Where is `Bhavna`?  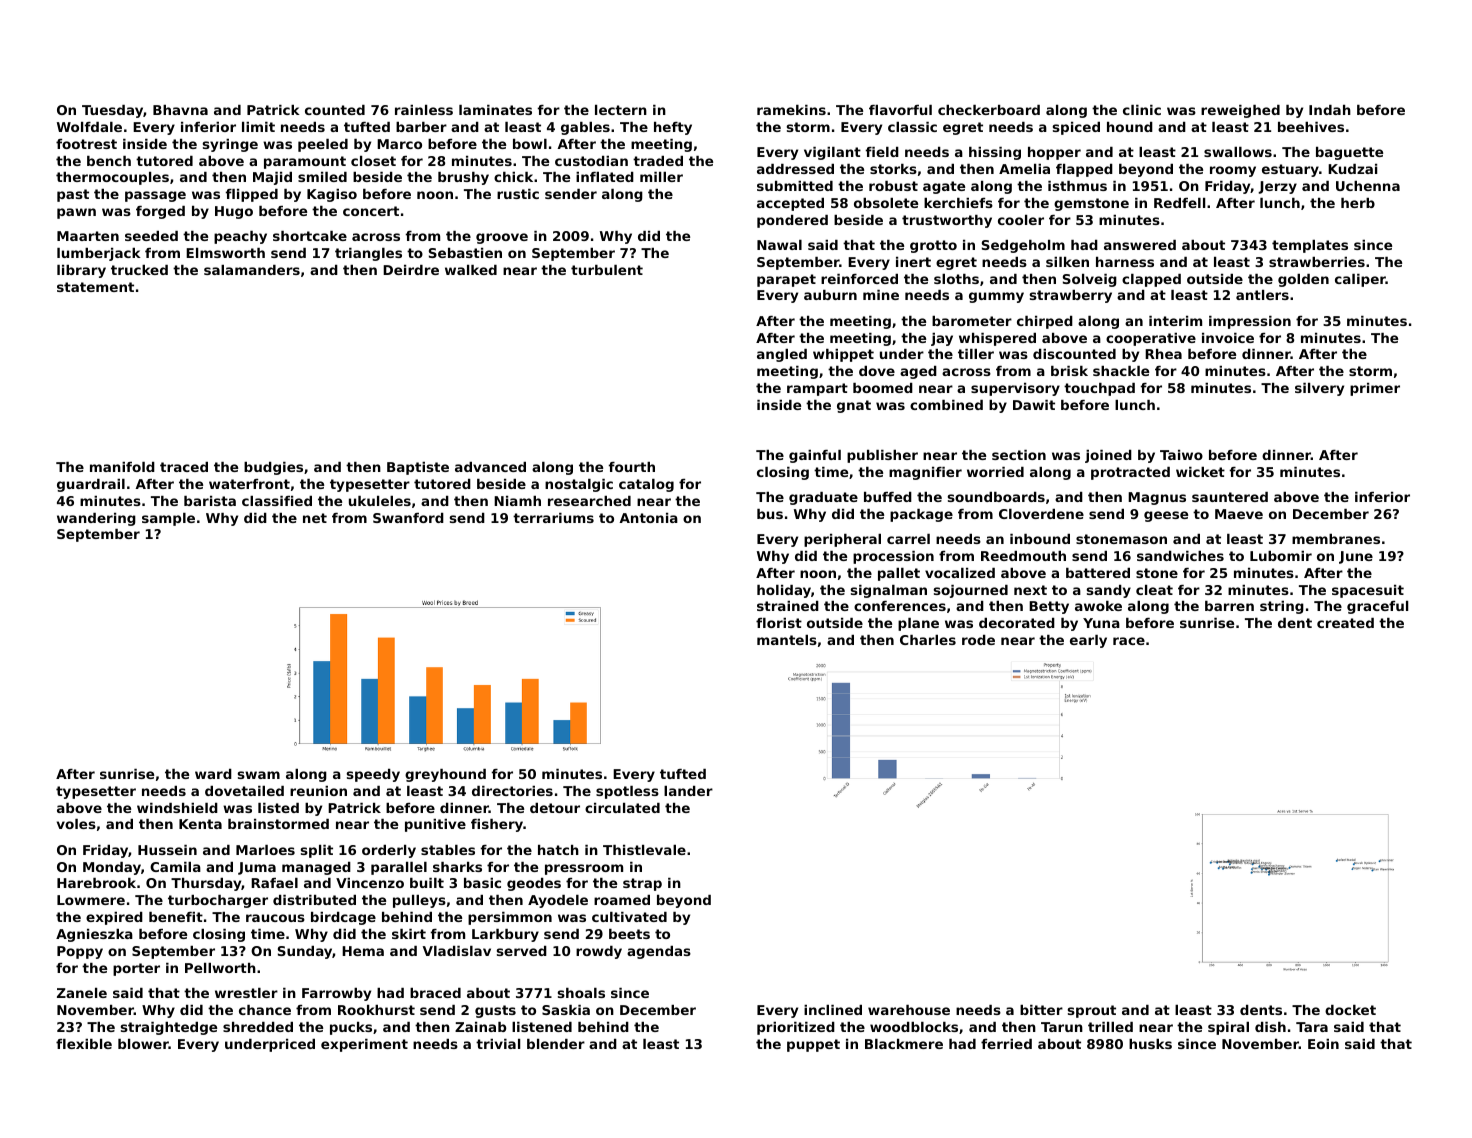 Bhavna is located at coordinates (180, 110).
